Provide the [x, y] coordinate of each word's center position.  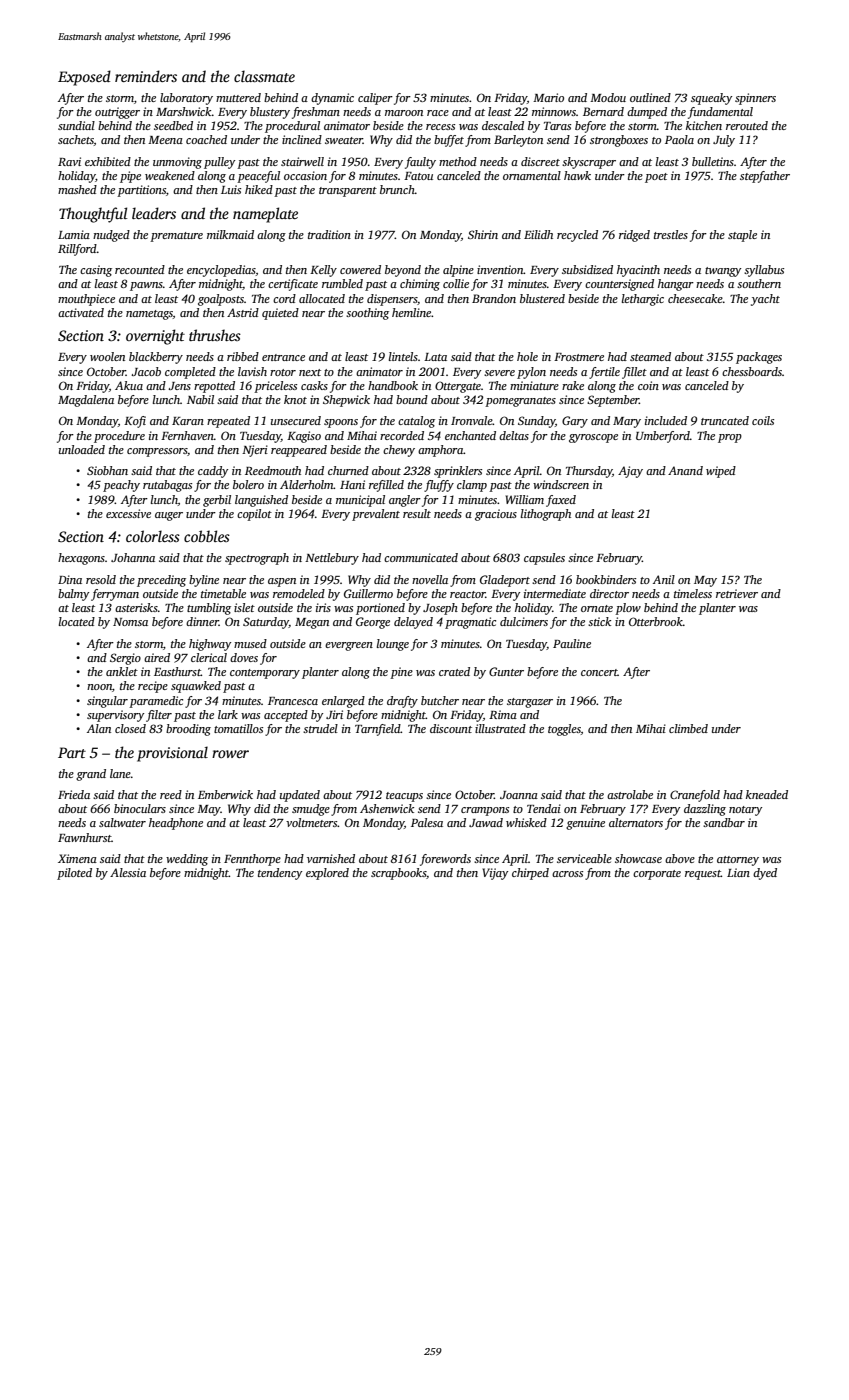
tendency [280, 874]
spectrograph [257, 559]
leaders [154, 213]
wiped [721, 472]
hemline [411, 312]
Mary [627, 422]
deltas [514, 435]
